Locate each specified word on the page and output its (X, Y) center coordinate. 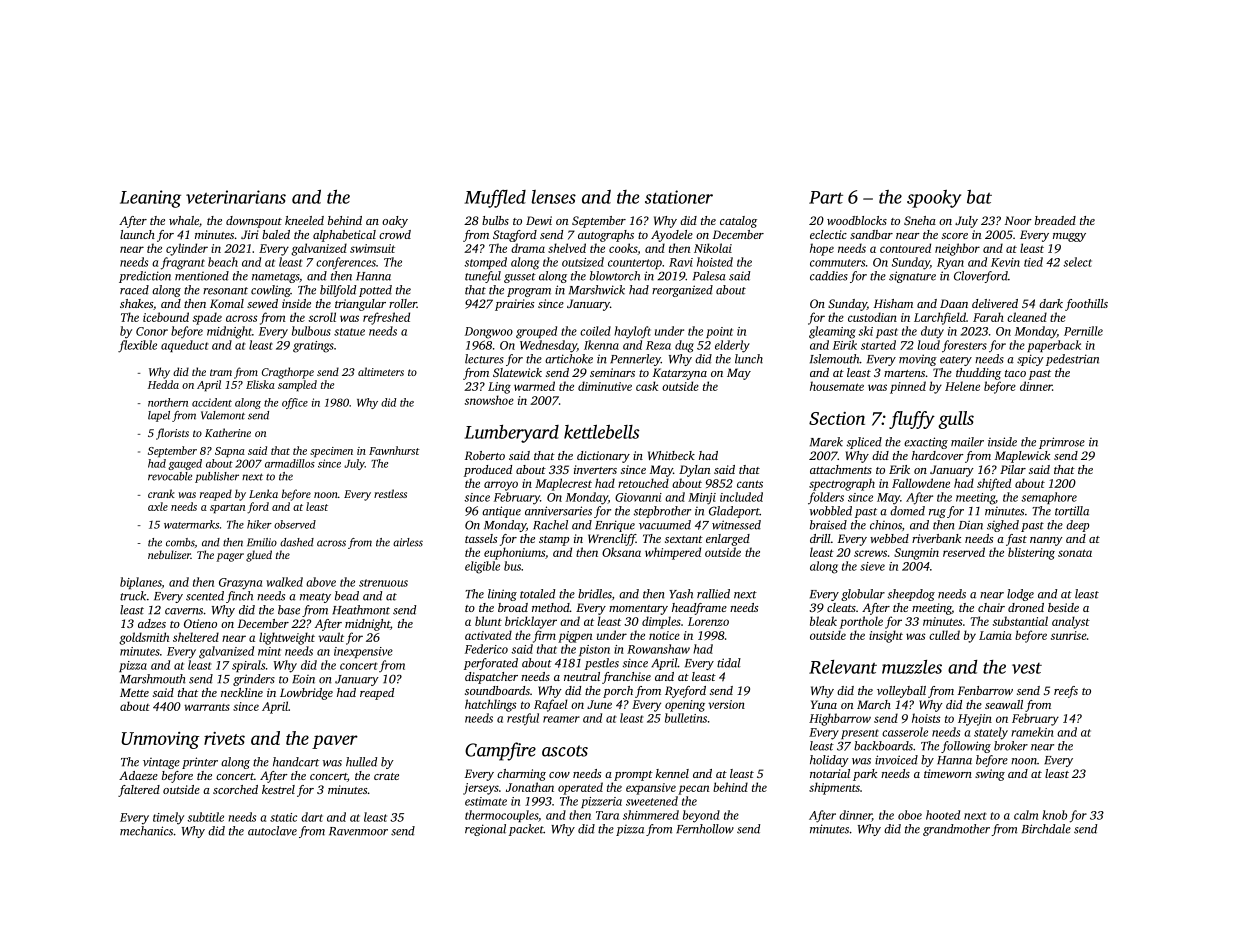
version (726, 704)
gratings (313, 347)
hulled (361, 762)
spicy (1030, 360)
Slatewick (517, 372)
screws (870, 553)
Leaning (150, 199)
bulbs (495, 220)
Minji (702, 499)
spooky (934, 199)
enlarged (728, 540)
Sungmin (916, 554)
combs (180, 542)
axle (158, 506)
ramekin (1032, 732)
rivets (224, 738)
